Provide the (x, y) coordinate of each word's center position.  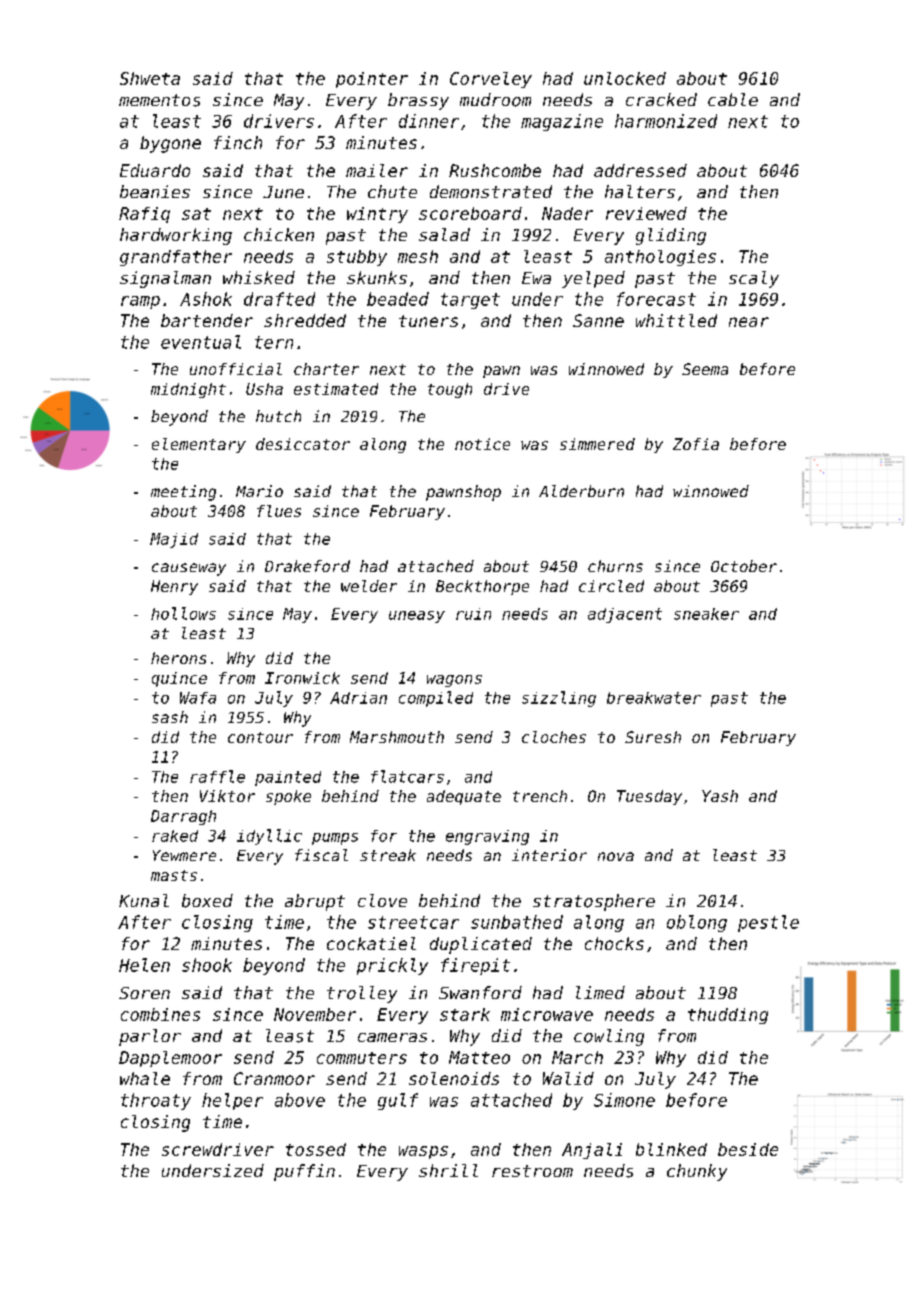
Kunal (144, 900)
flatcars (407, 776)
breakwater (654, 698)
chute (392, 191)
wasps (423, 1152)
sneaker (706, 614)
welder (369, 586)
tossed (316, 1149)
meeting (183, 493)
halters (640, 191)
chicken (279, 234)
